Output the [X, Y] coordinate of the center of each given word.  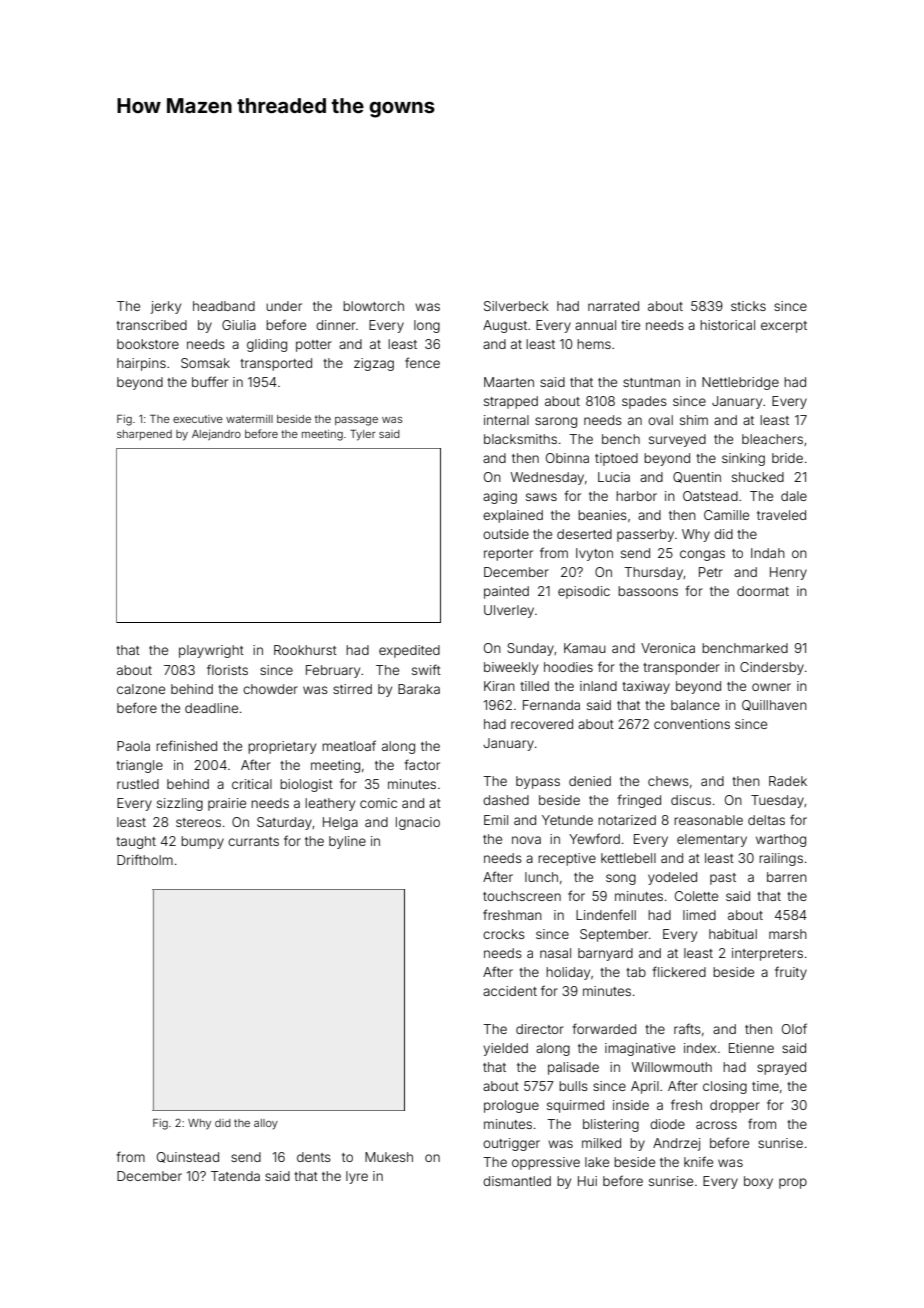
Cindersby [772, 668]
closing [725, 1087]
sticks [748, 306]
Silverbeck [516, 306]
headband [224, 306]
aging [500, 497]
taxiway [646, 687]
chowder [270, 689]
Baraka [419, 689]
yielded [505, 1049]
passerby [645, 535]
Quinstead [188, 1157]
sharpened [144, 435]
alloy [266, 1124]
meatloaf [349, 745]
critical [252, 784]
